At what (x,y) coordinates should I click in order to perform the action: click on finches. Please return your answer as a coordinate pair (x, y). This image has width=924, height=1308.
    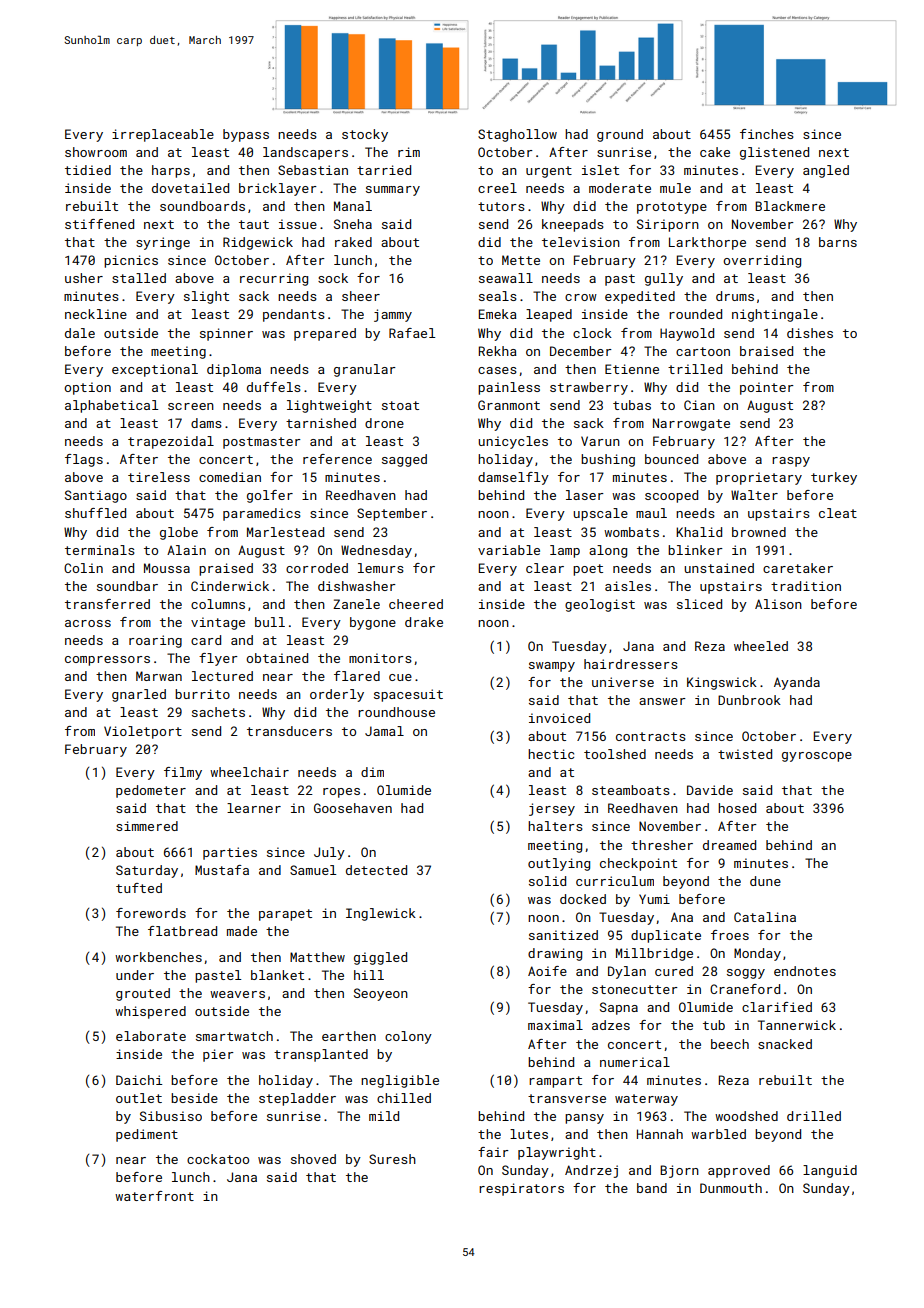
    Looking at the image, I should click on (767, 134).
